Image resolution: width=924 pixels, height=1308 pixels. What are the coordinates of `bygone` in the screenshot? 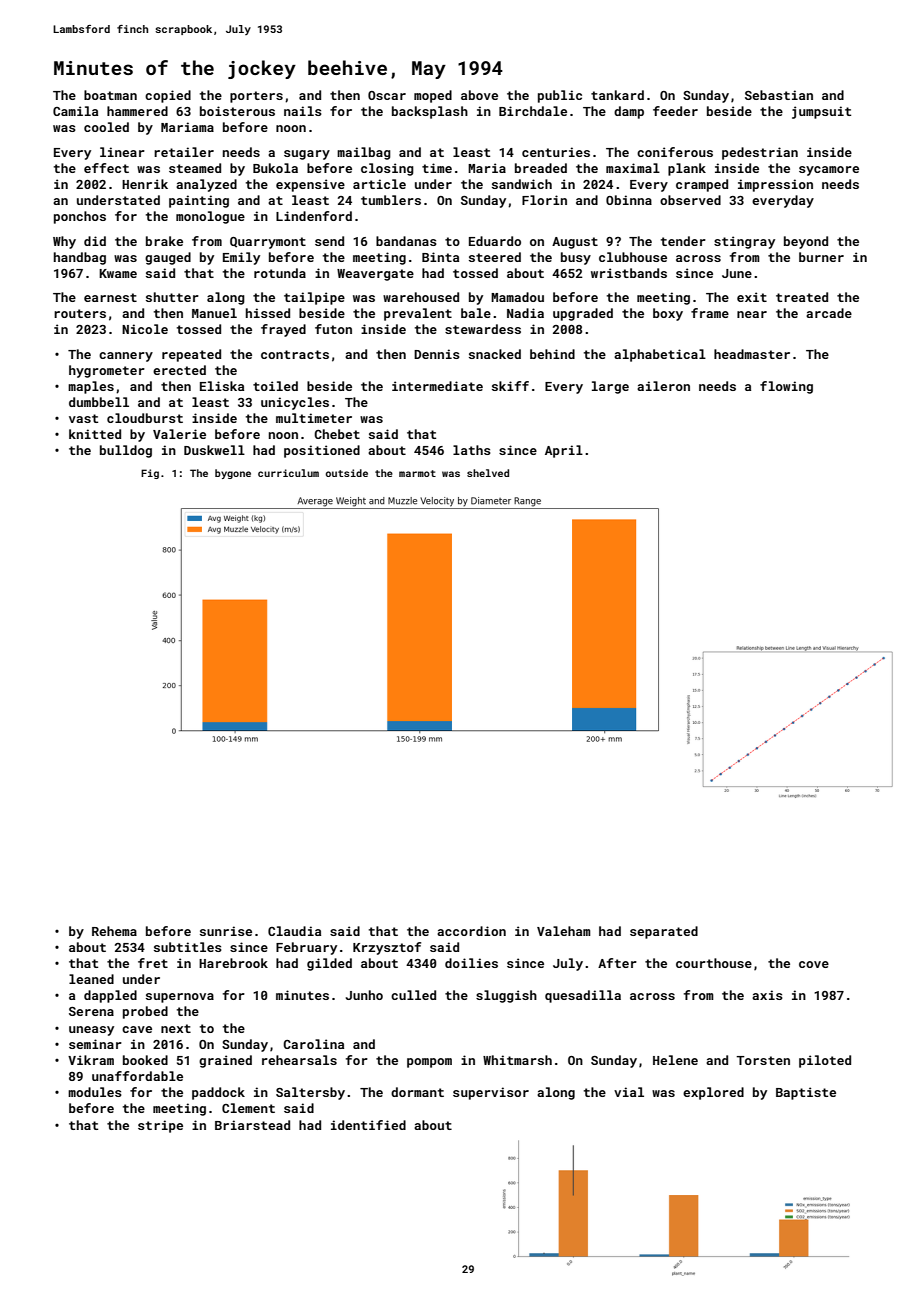 It's located at (233, 474).
